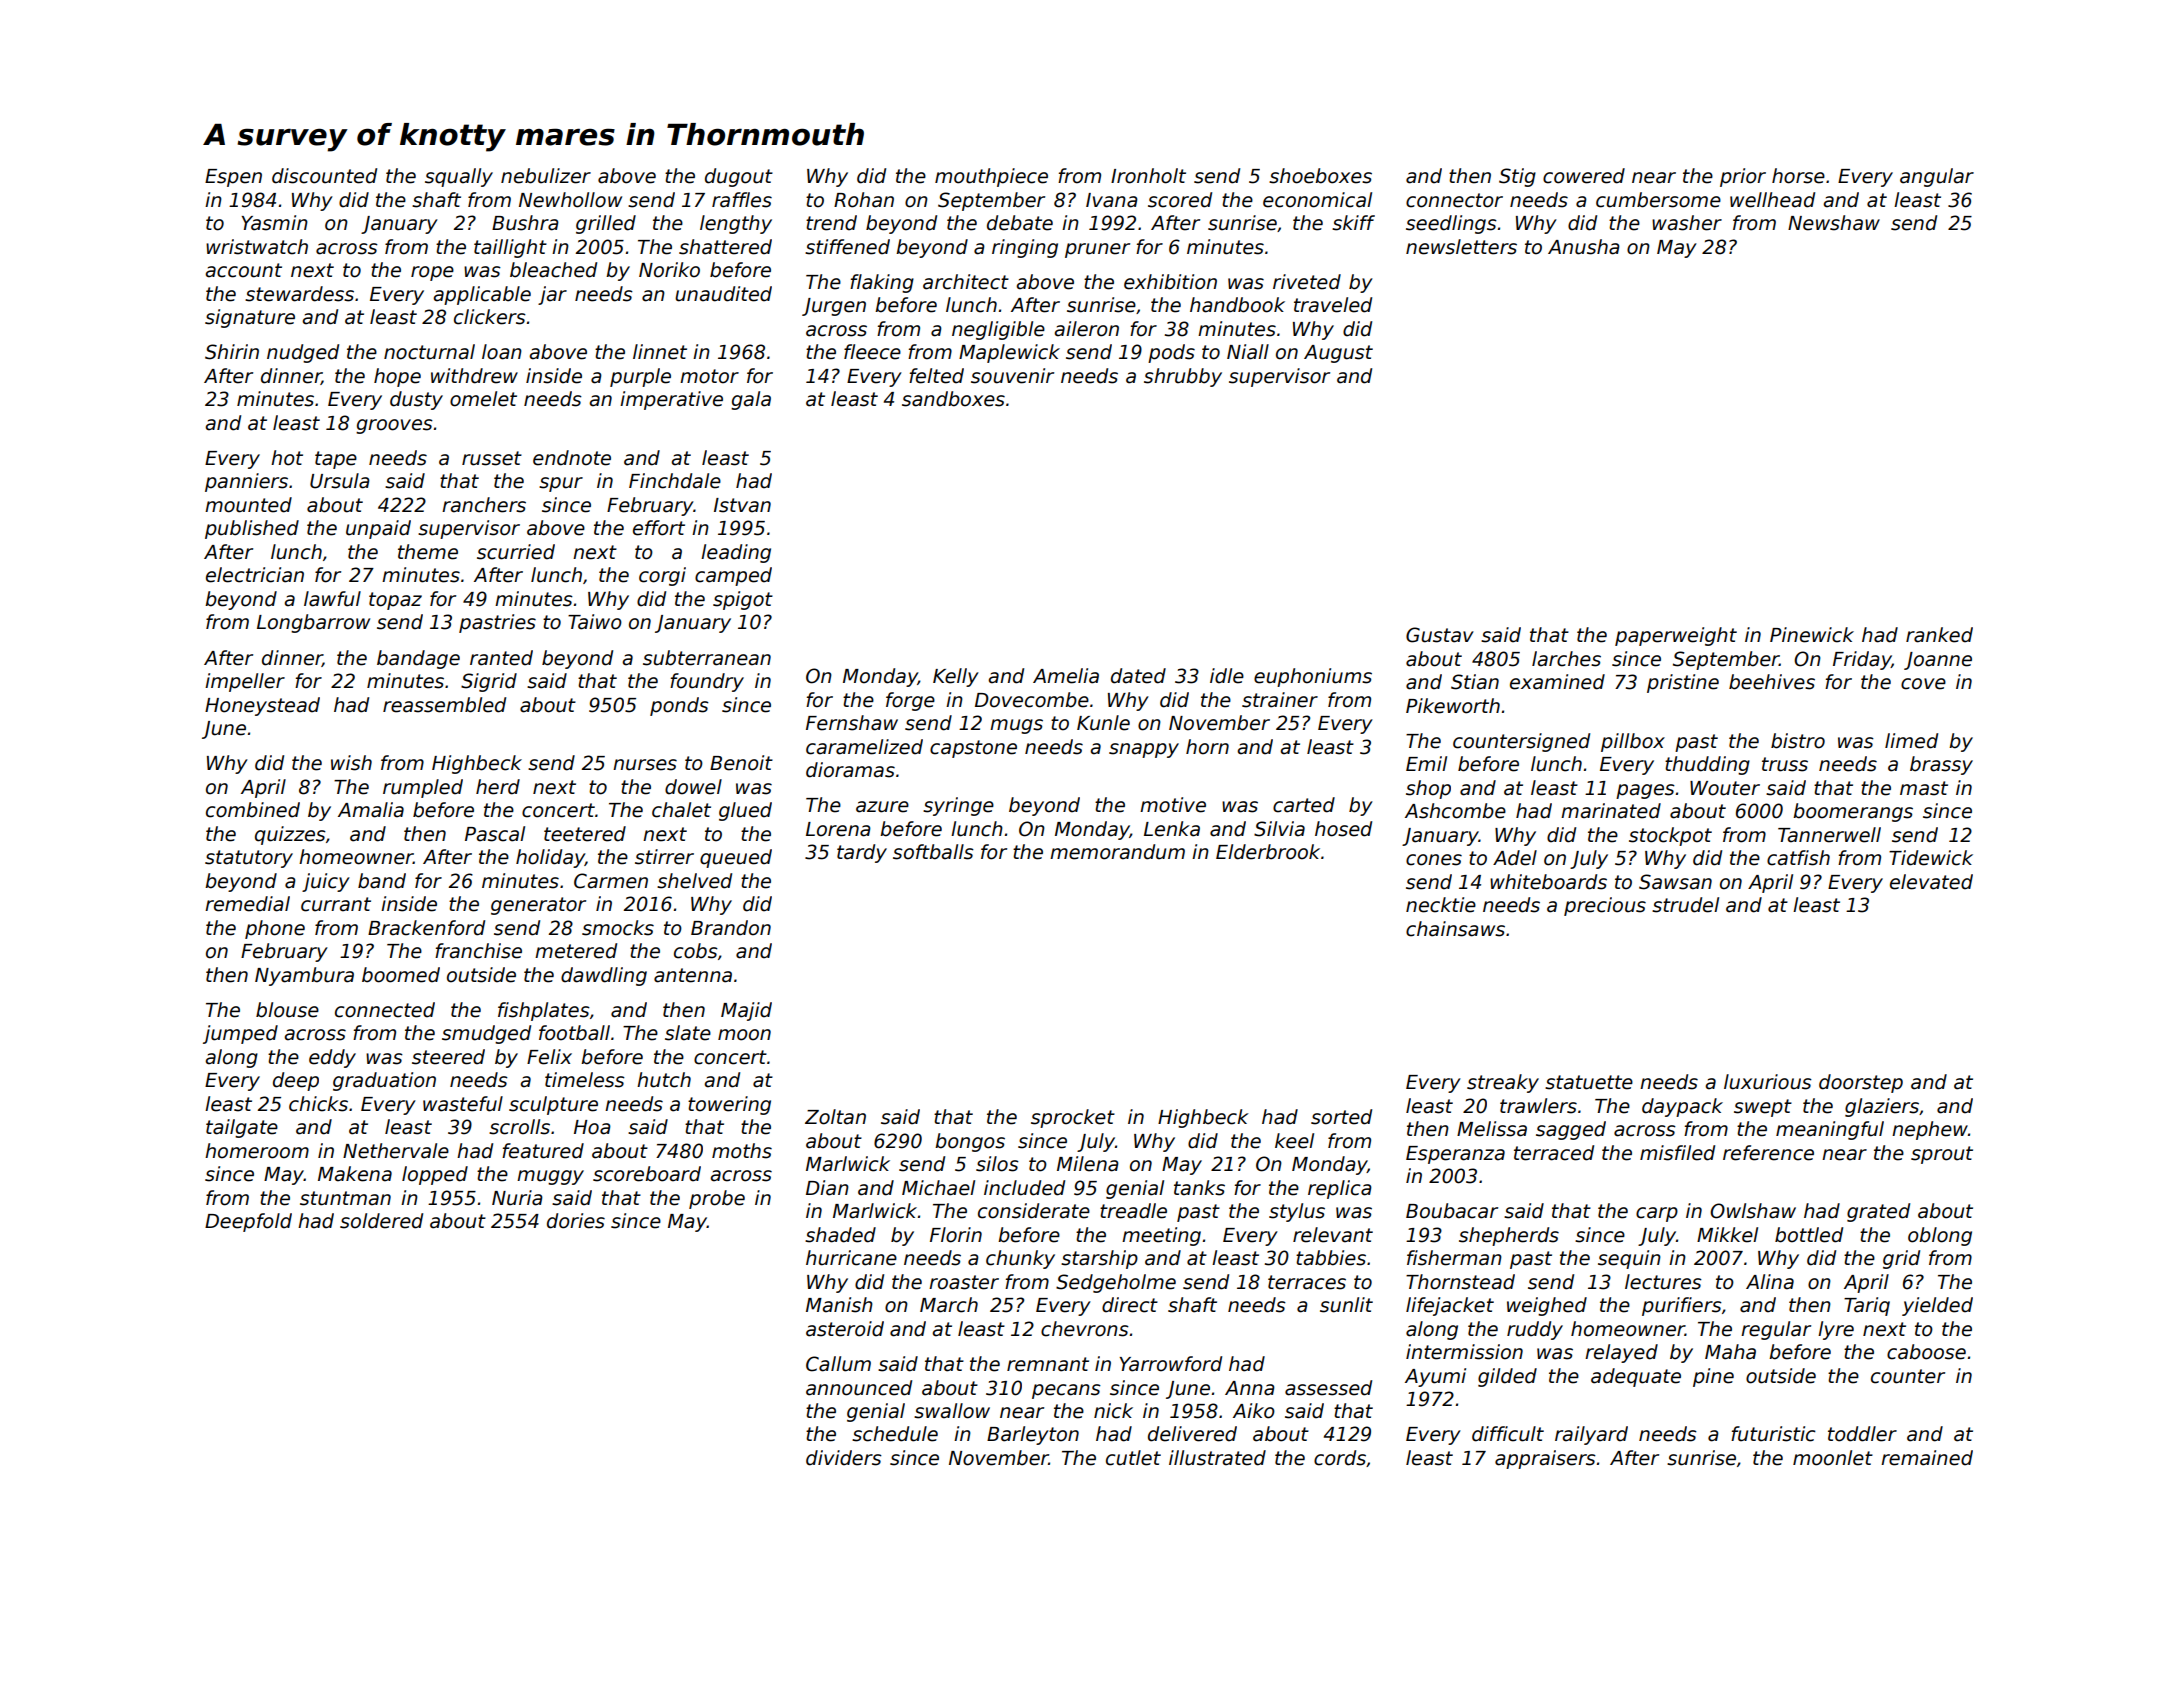 The width and height of the screenshot is (2178, 1683). I want to click on Anusha, so click(1584, 247).
